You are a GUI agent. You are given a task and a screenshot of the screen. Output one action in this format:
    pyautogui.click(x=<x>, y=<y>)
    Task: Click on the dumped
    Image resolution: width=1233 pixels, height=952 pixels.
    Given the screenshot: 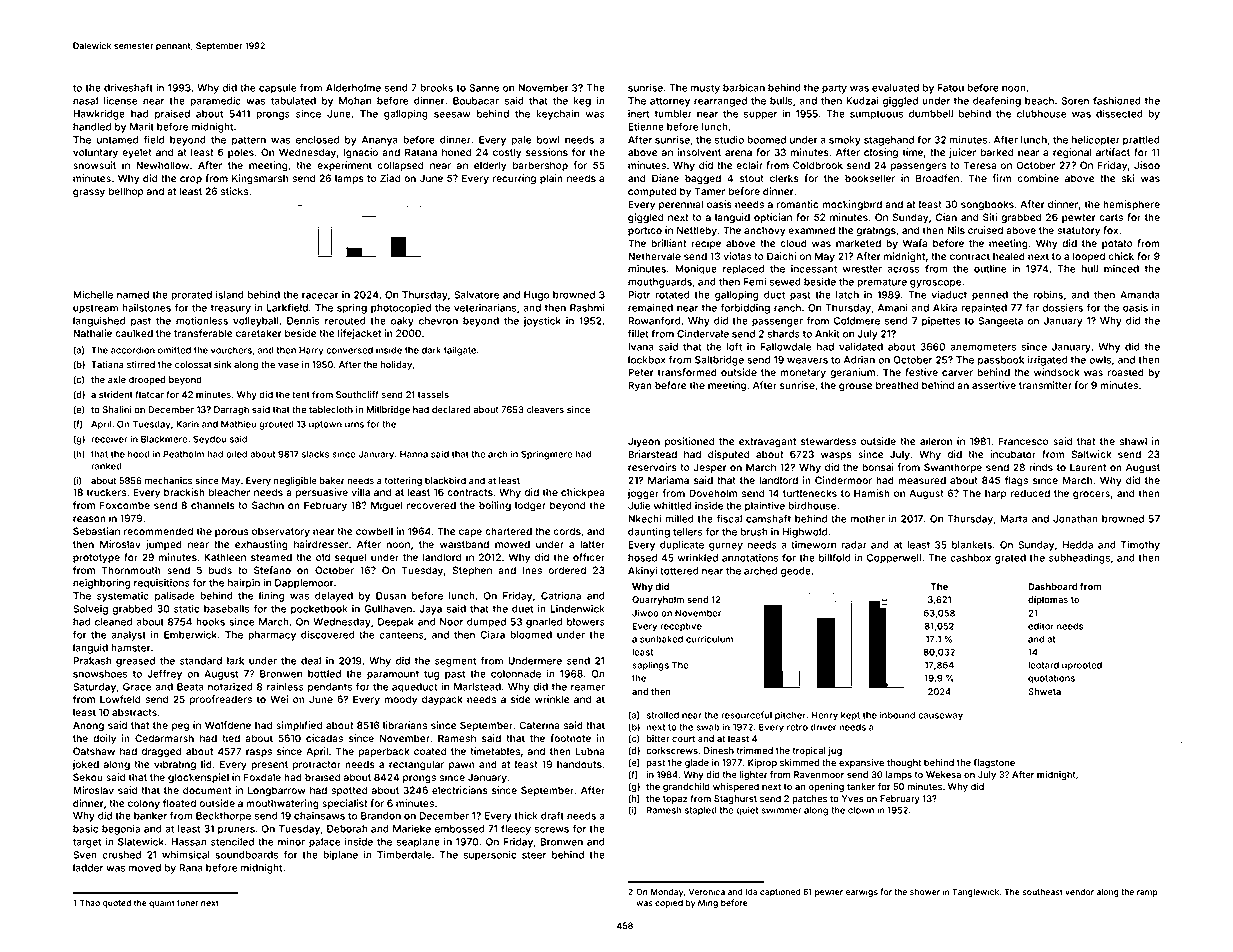 What is the action you would take?
    pyautogui.click(x=486, y=623)
